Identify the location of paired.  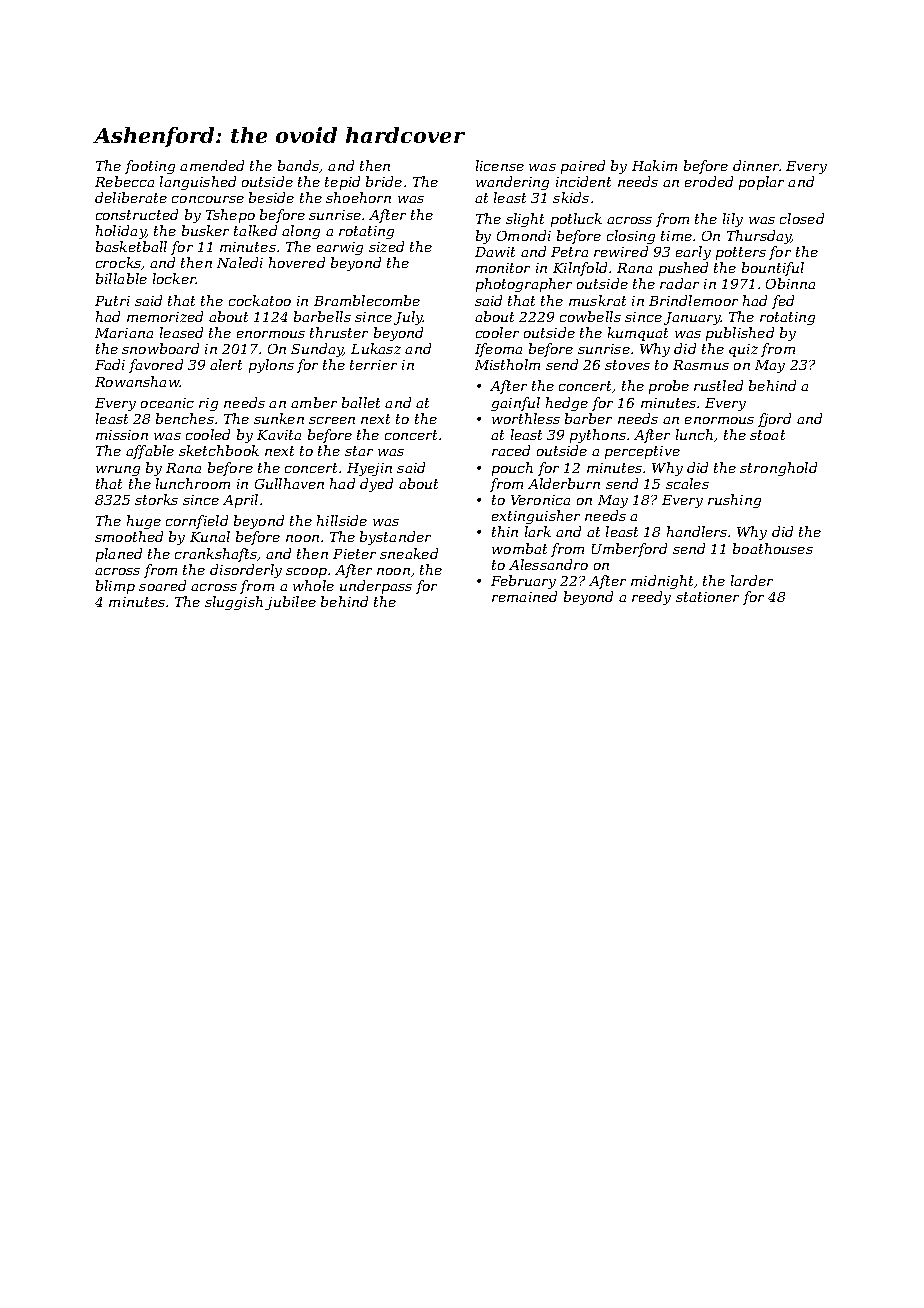
(583, 167).
